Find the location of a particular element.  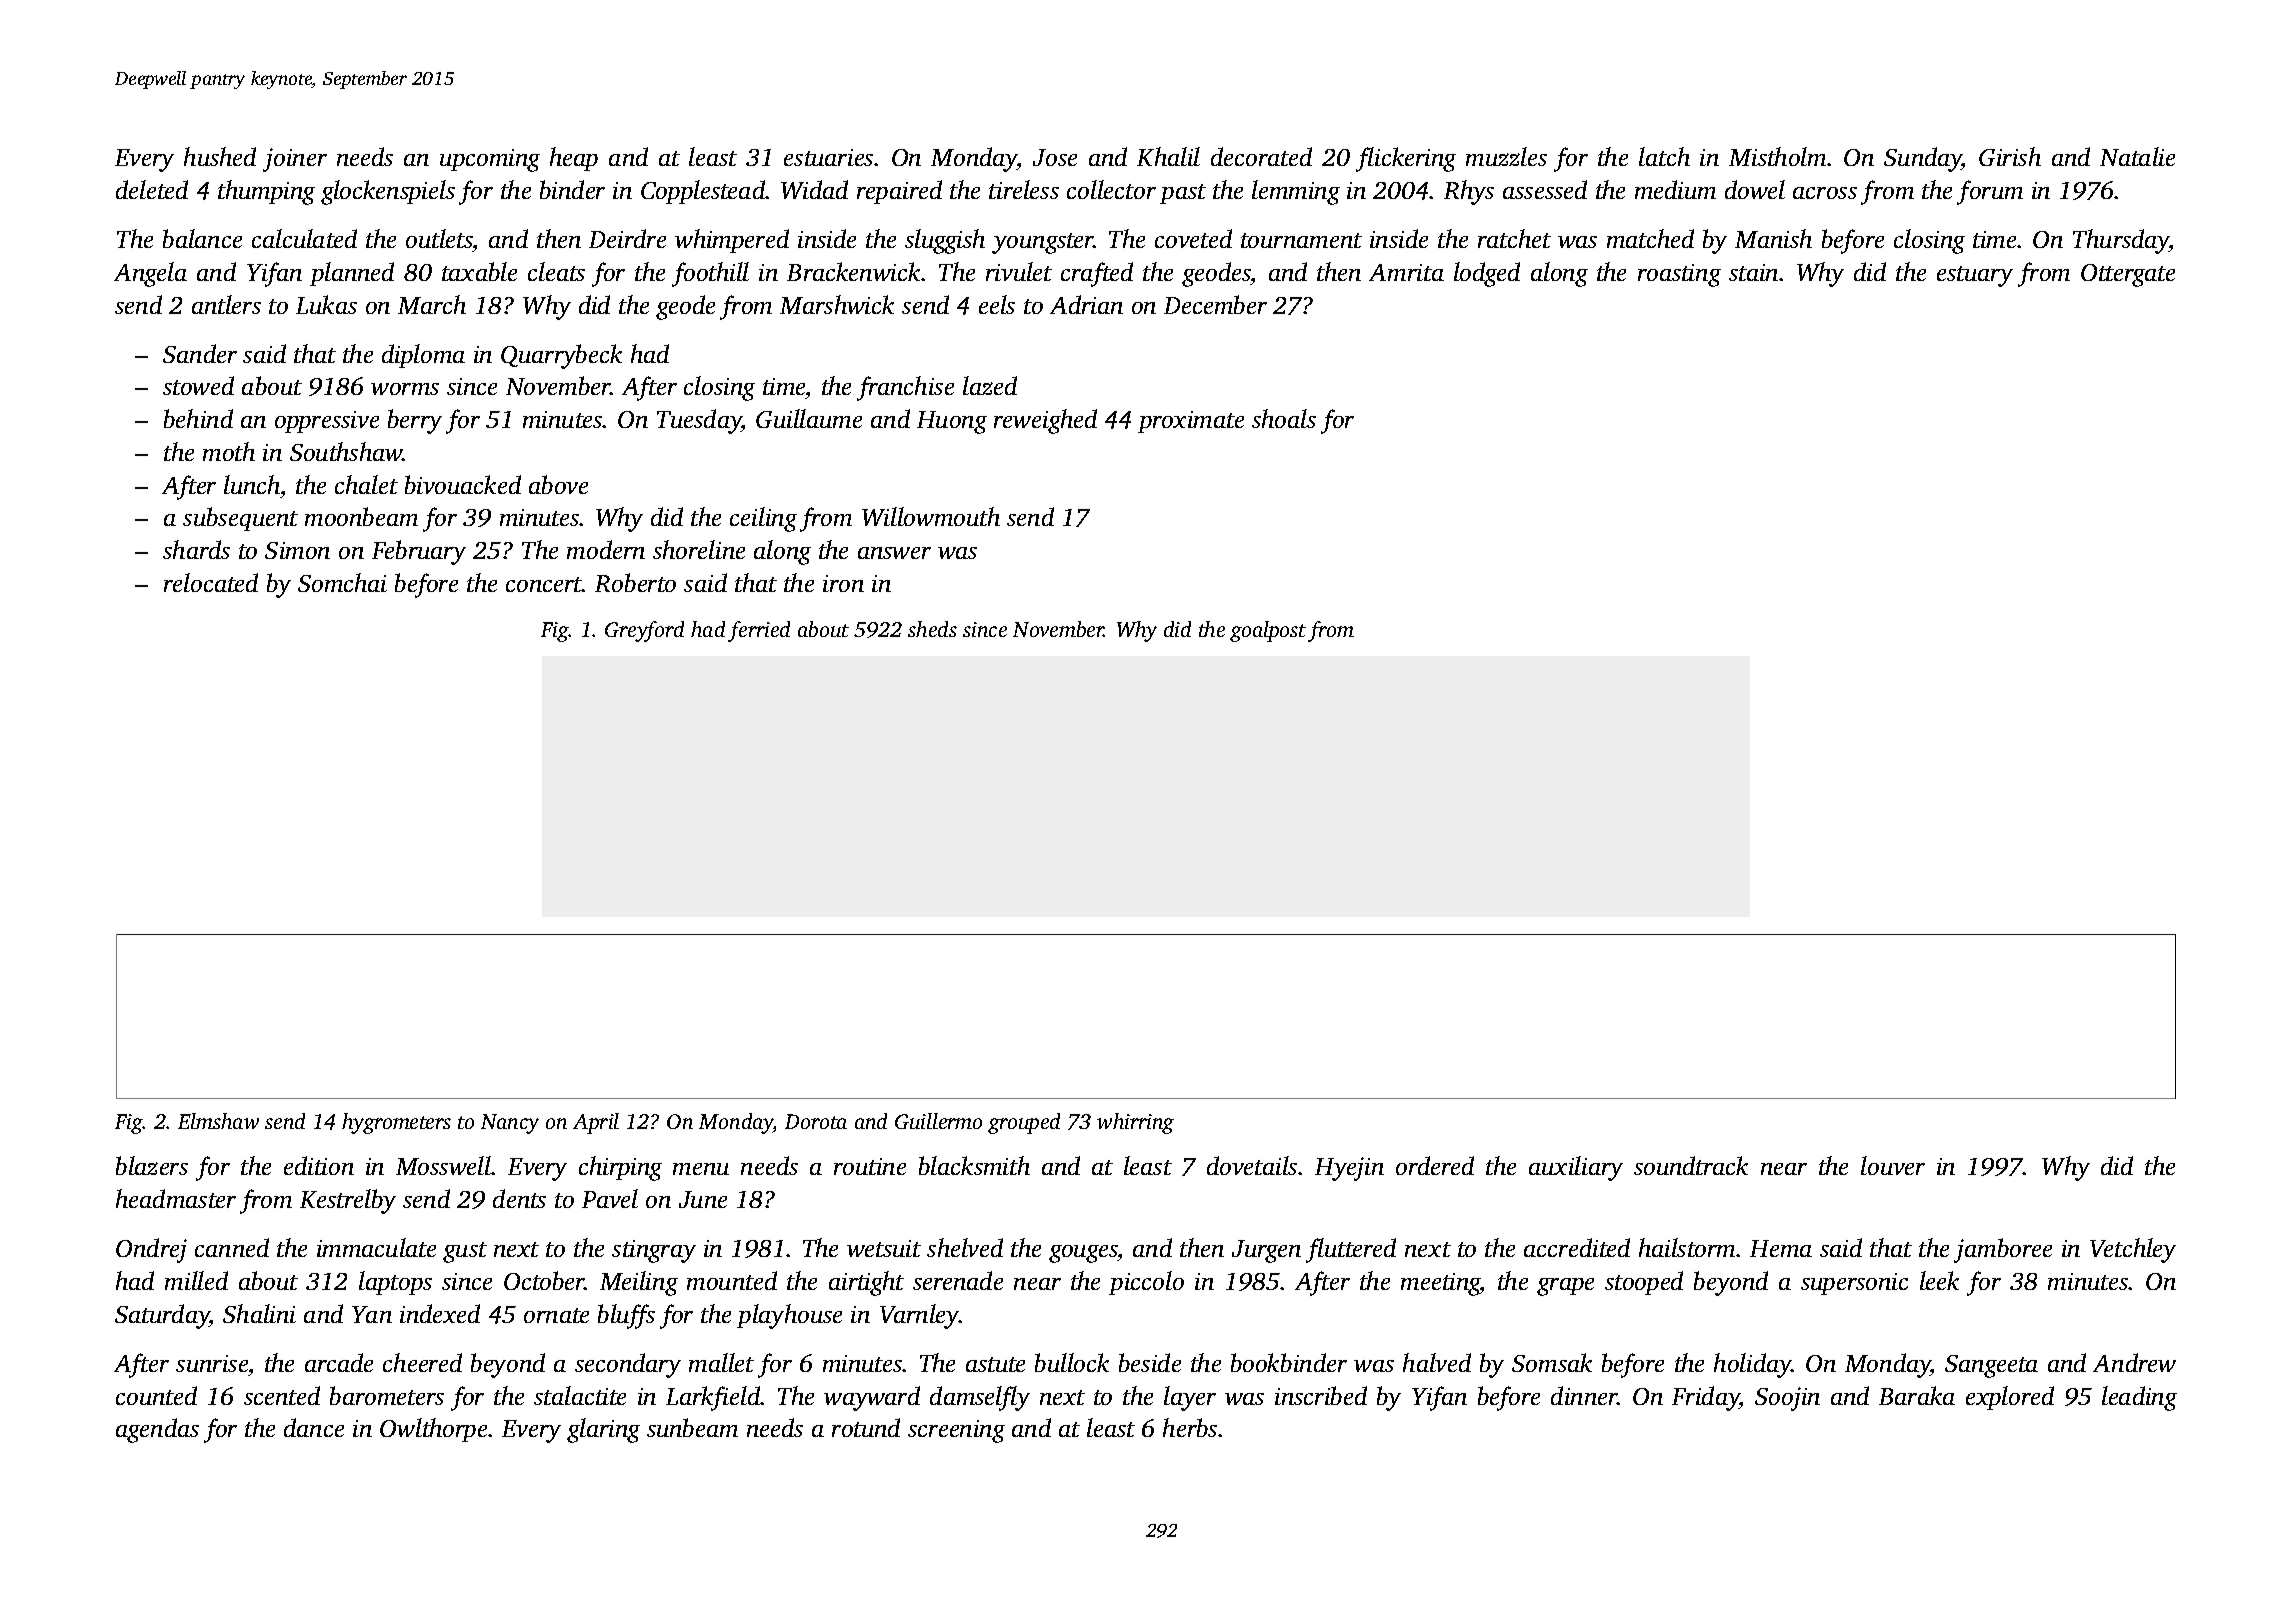

herbs is located at coordinates (1190, 1427).
